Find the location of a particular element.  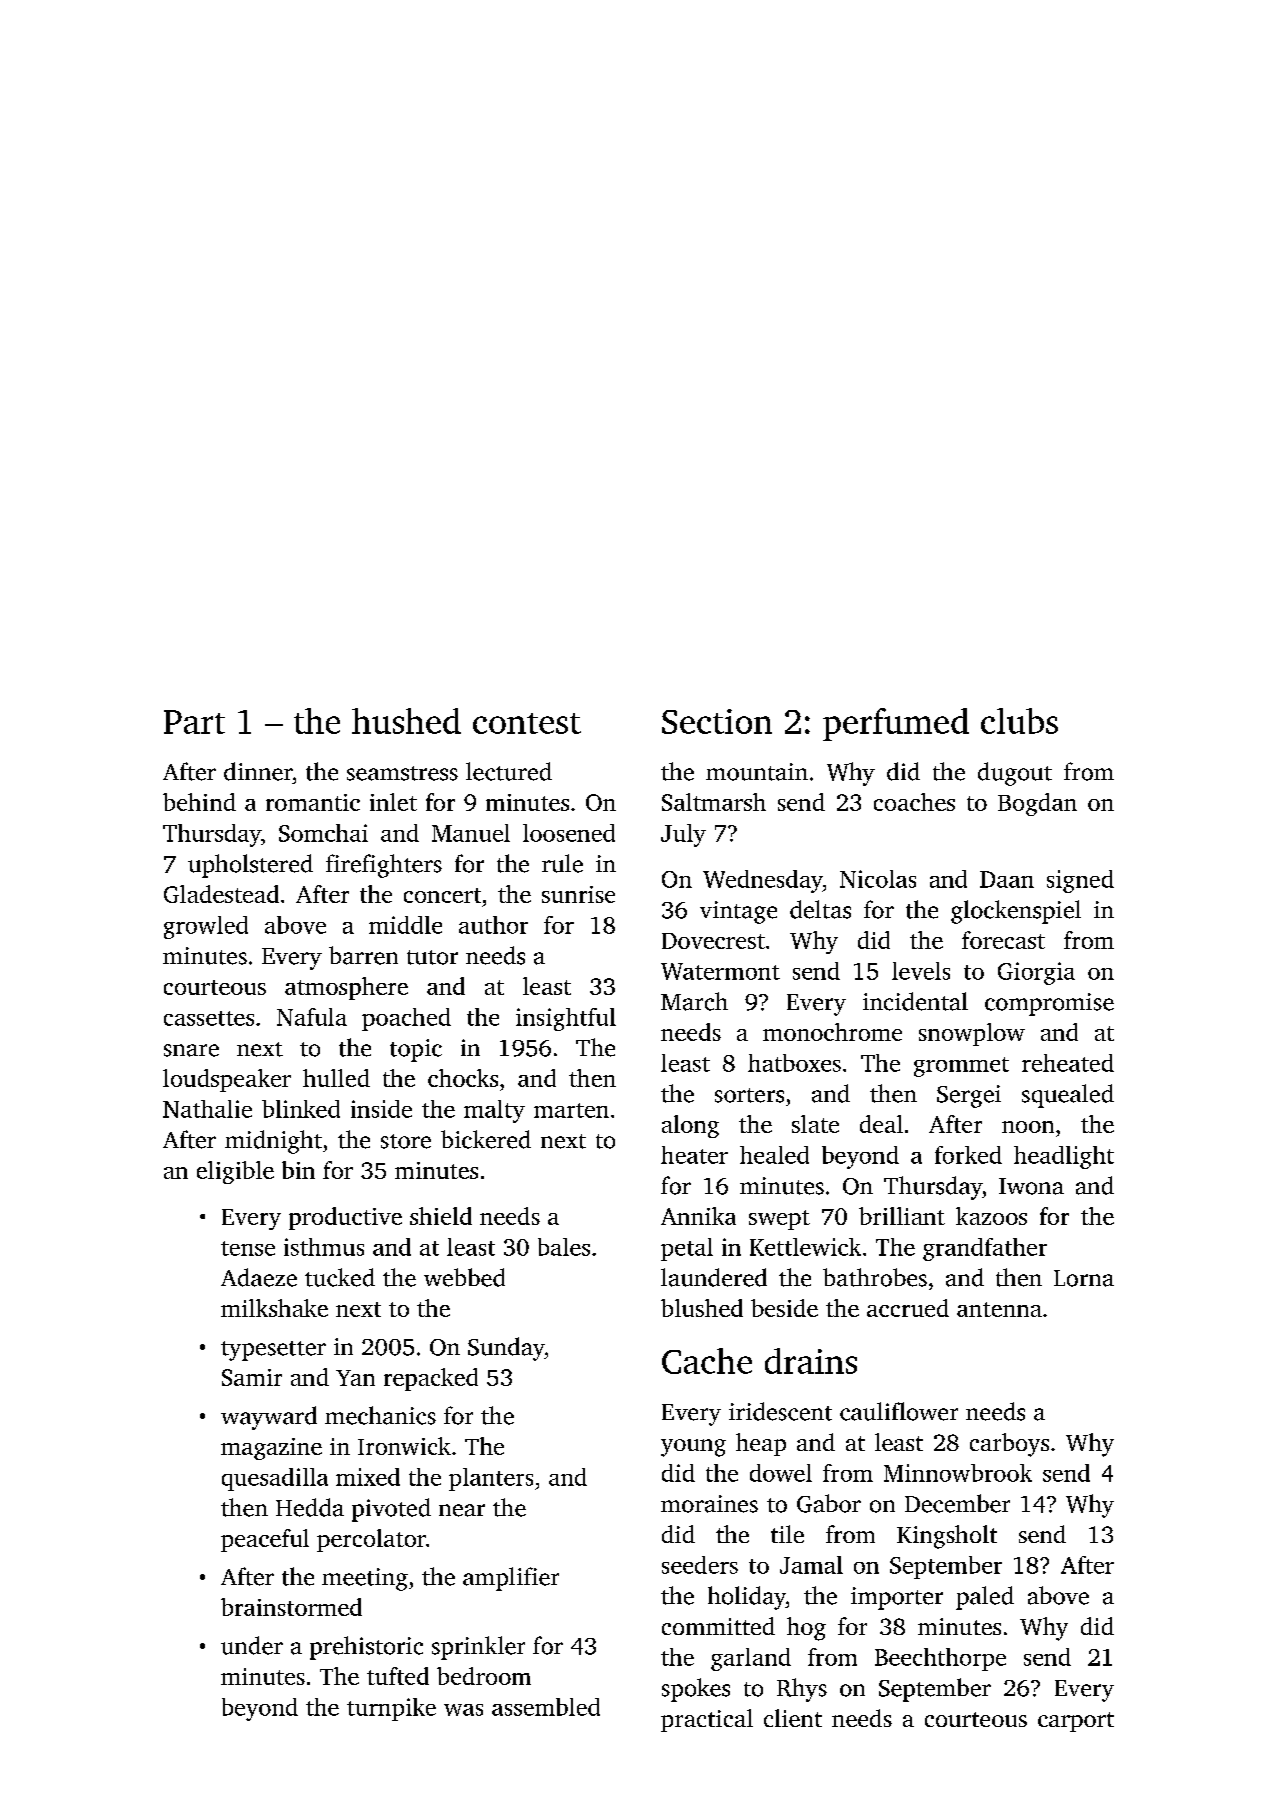

mixed is located at coordinates (368, 1477).
